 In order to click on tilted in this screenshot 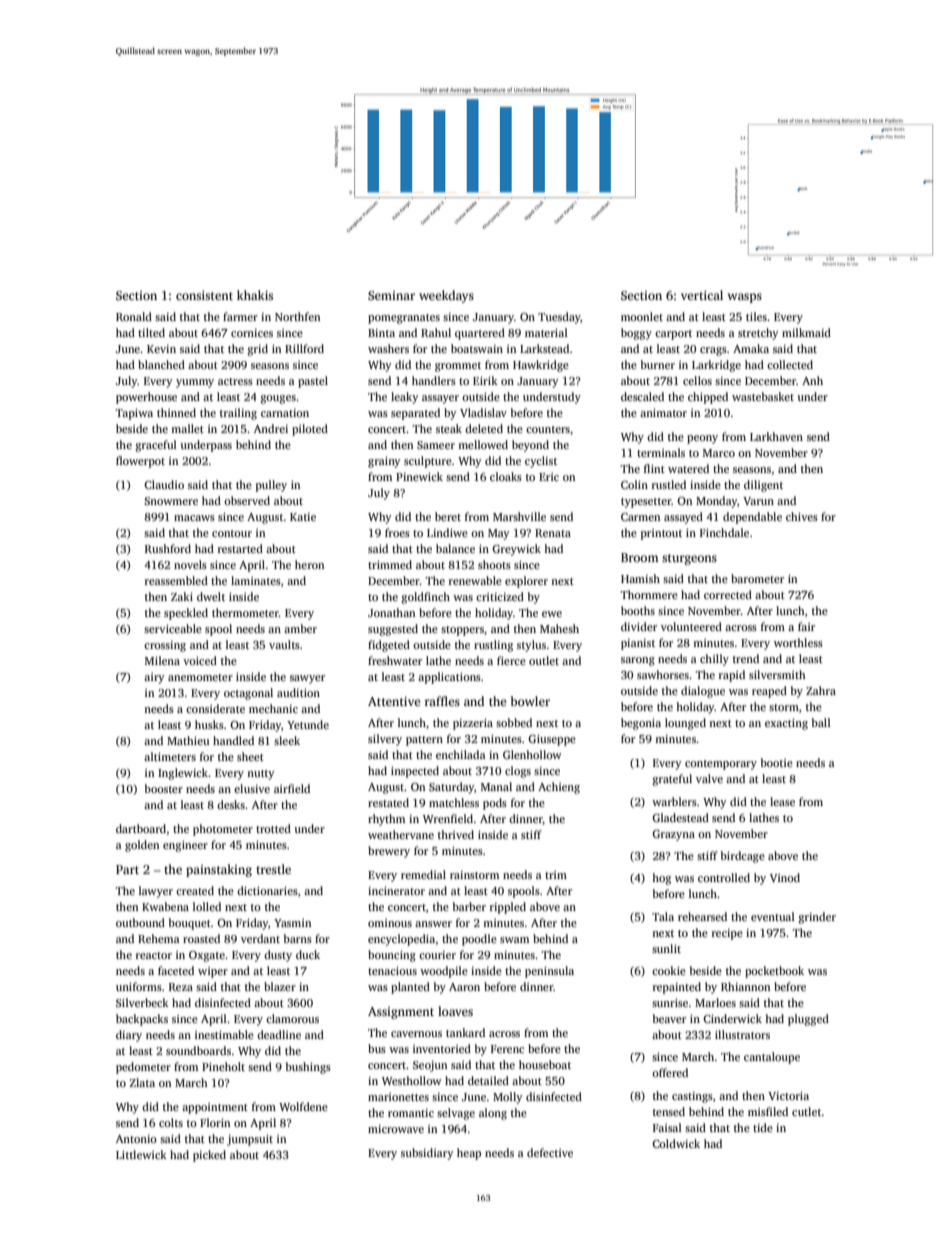, I will do `click(151, 332)`.
